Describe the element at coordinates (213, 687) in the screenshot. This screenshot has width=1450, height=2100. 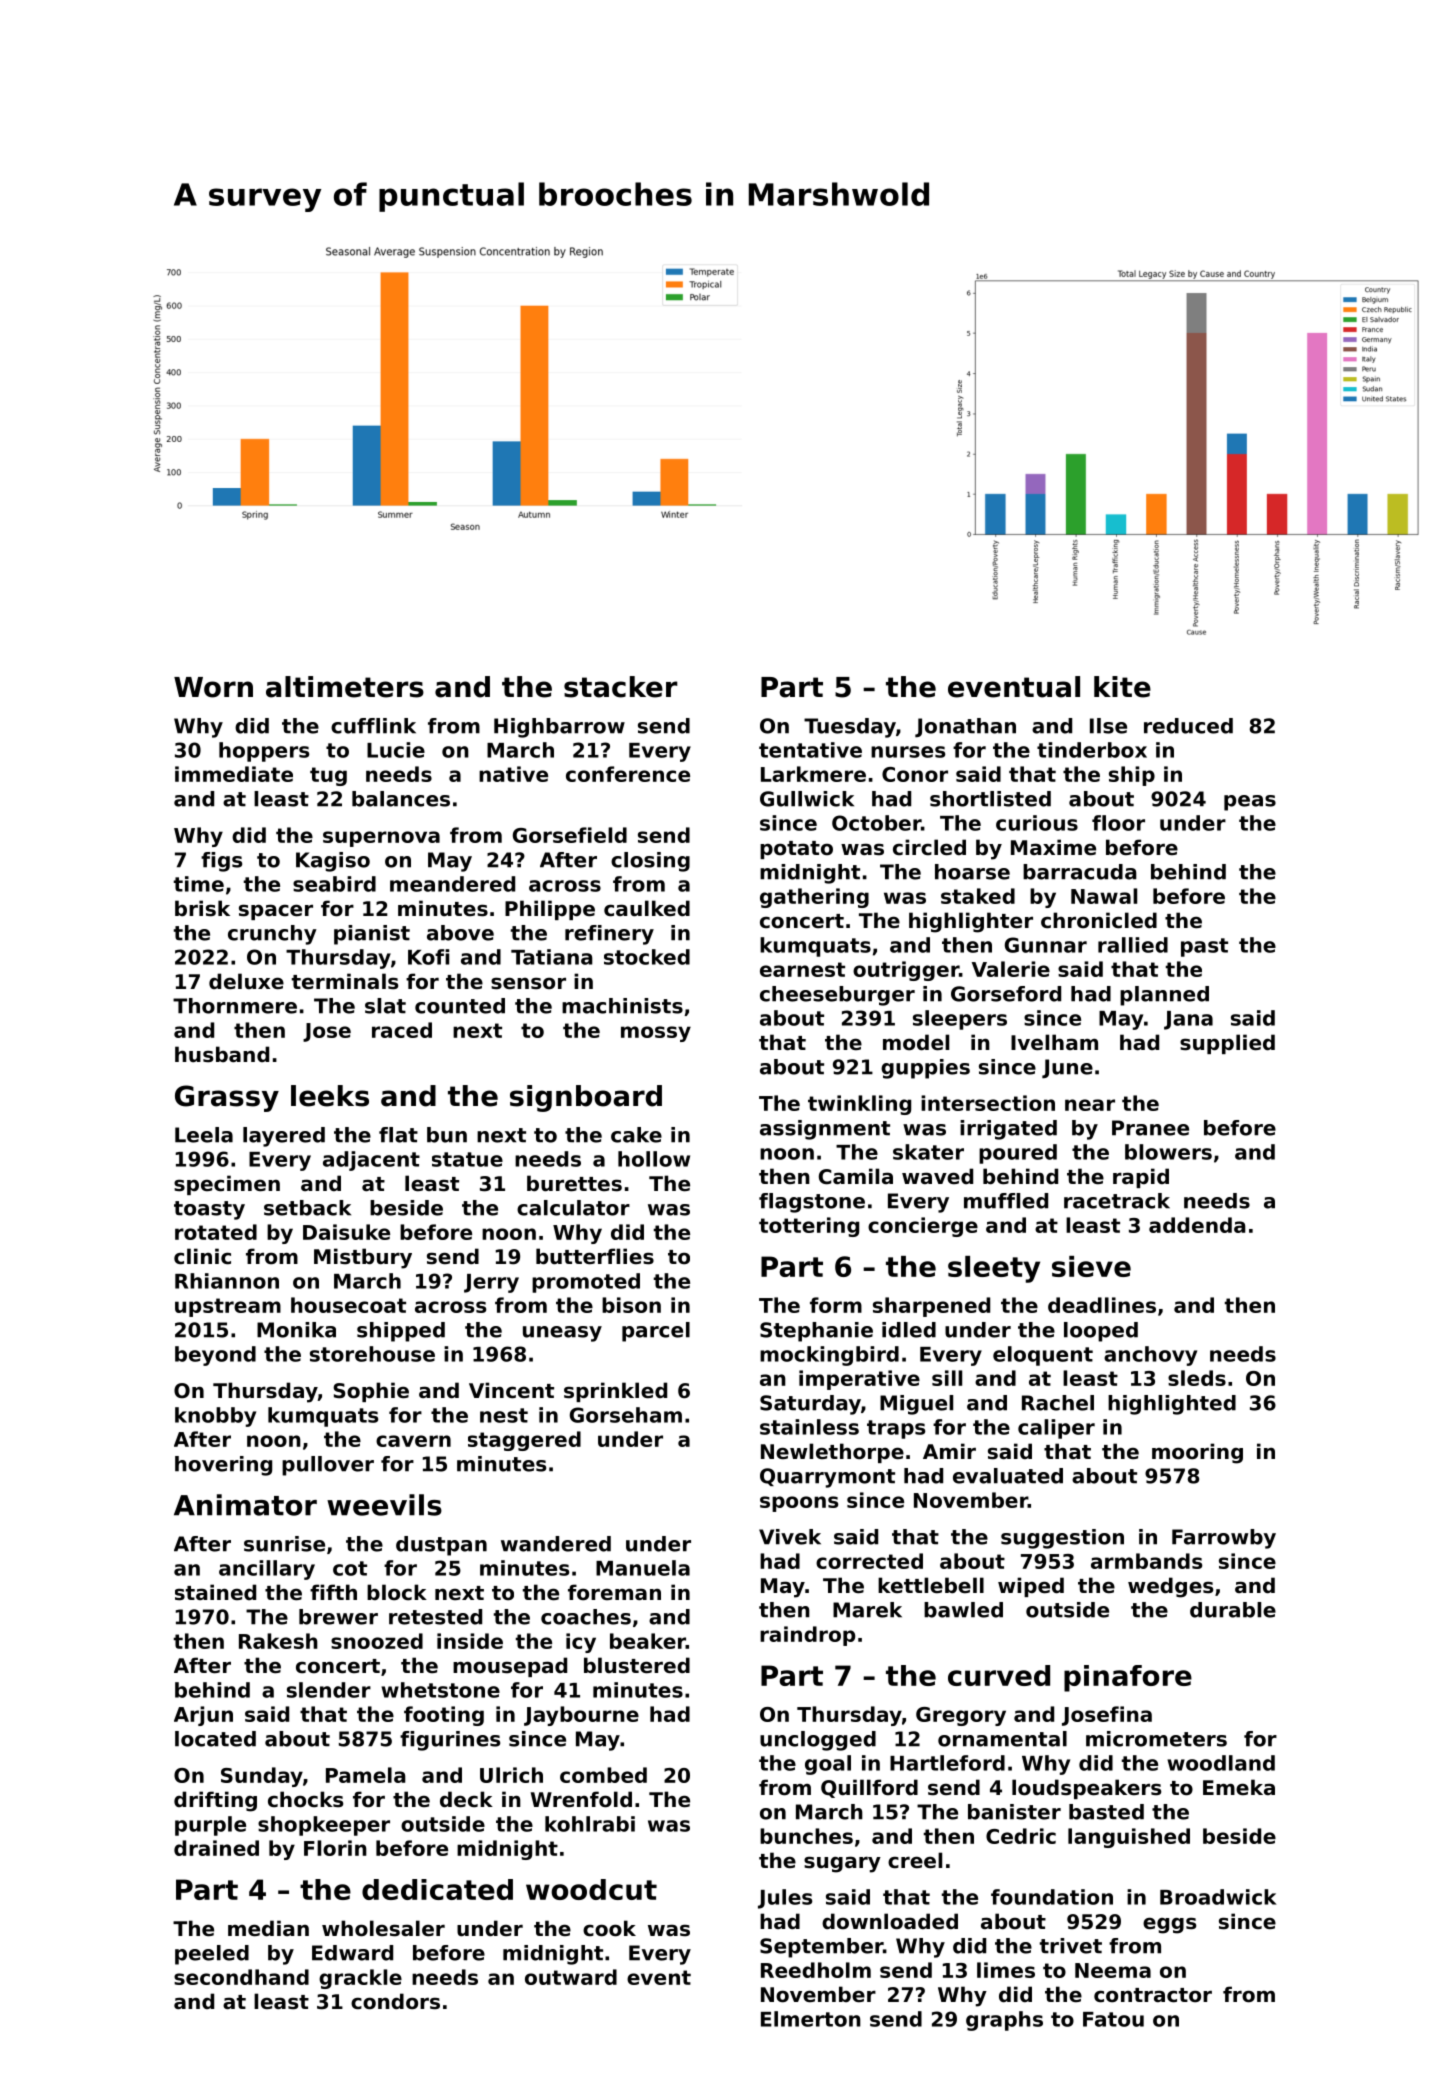
I see `Worn` at that location.
